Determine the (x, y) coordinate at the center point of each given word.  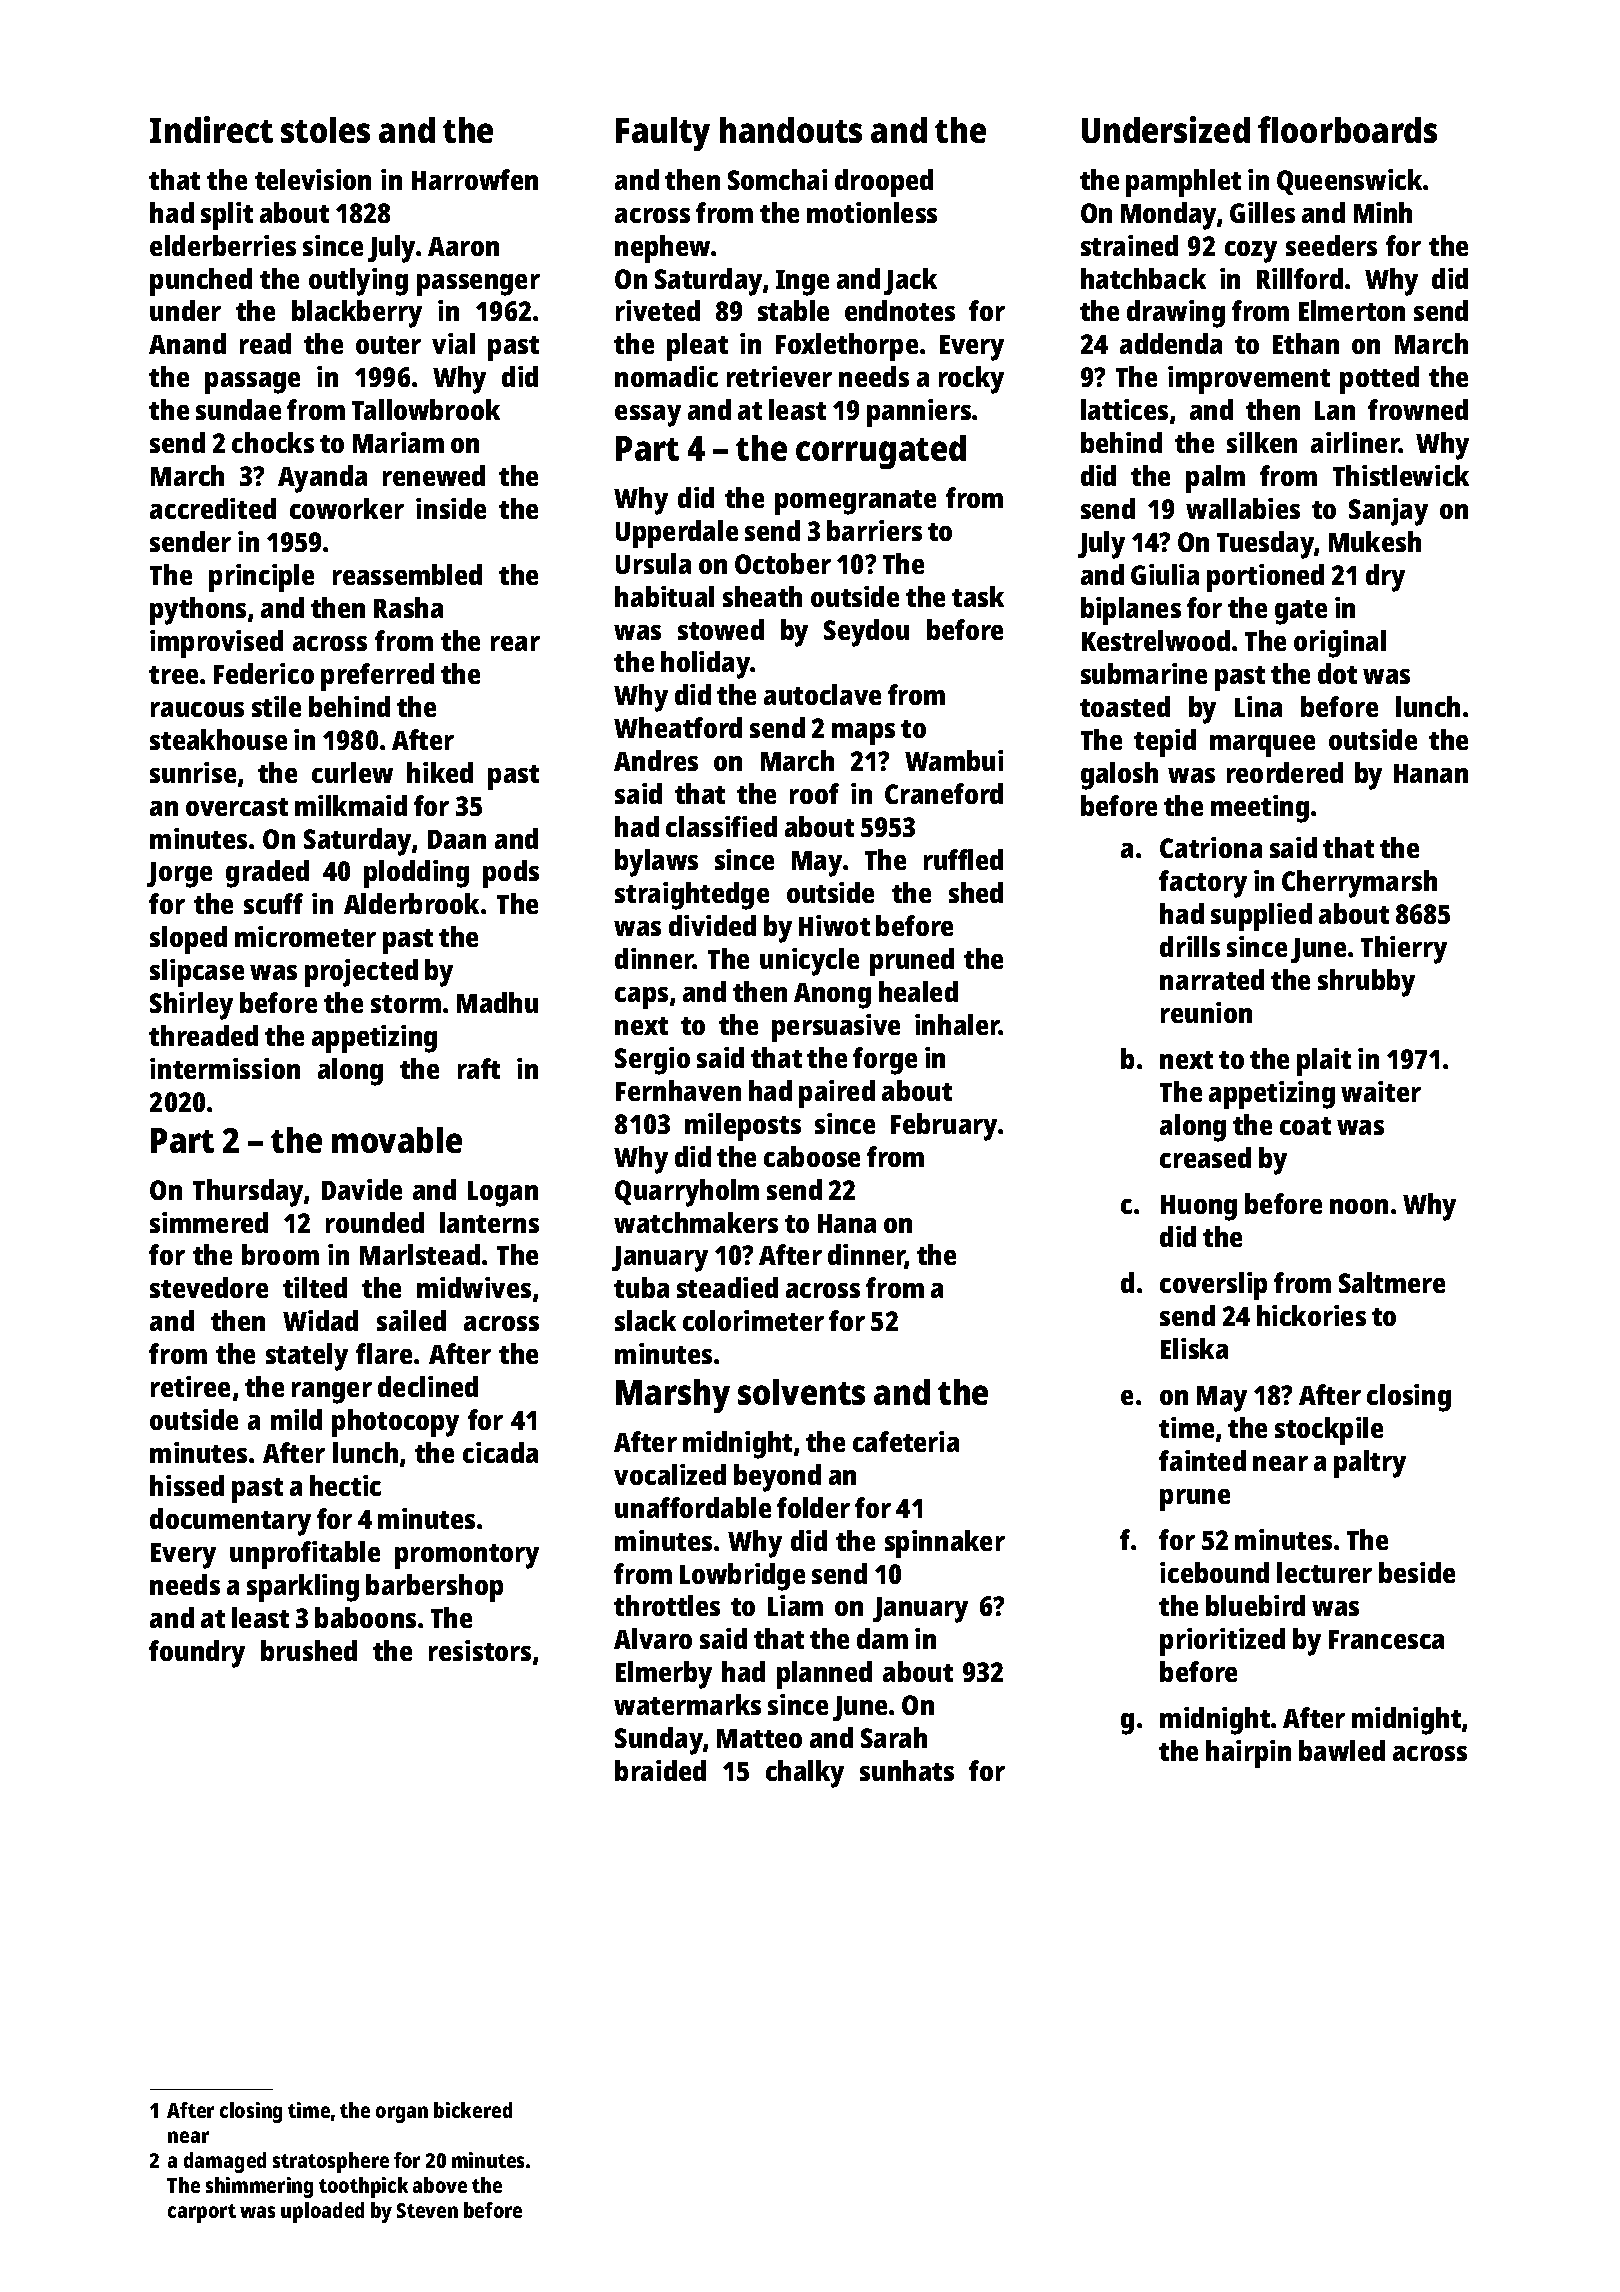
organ (402, 2114)
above (440, 2185)
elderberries (223, 245)
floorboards (1347, 129)
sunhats (907, 1770)
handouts (791, 130)
